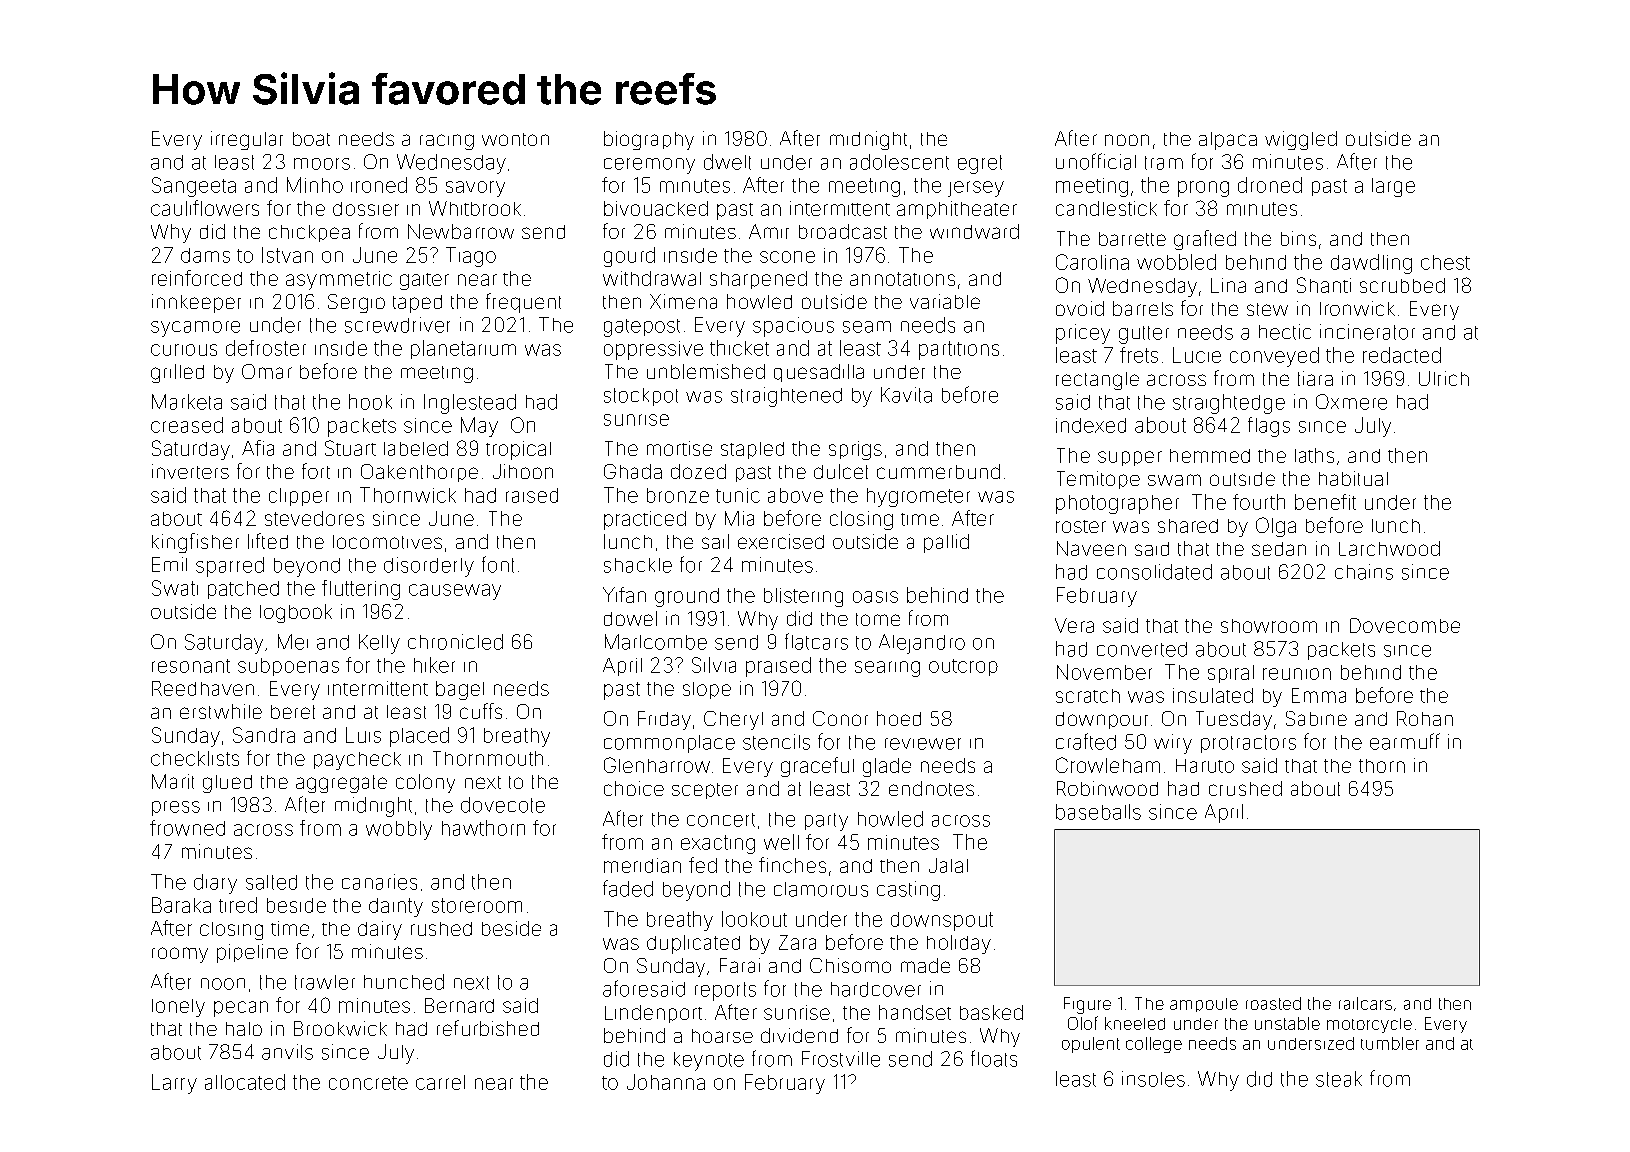  Describe the element at coordinates (899, 162) in the page. I see `adolescent` at that location.
